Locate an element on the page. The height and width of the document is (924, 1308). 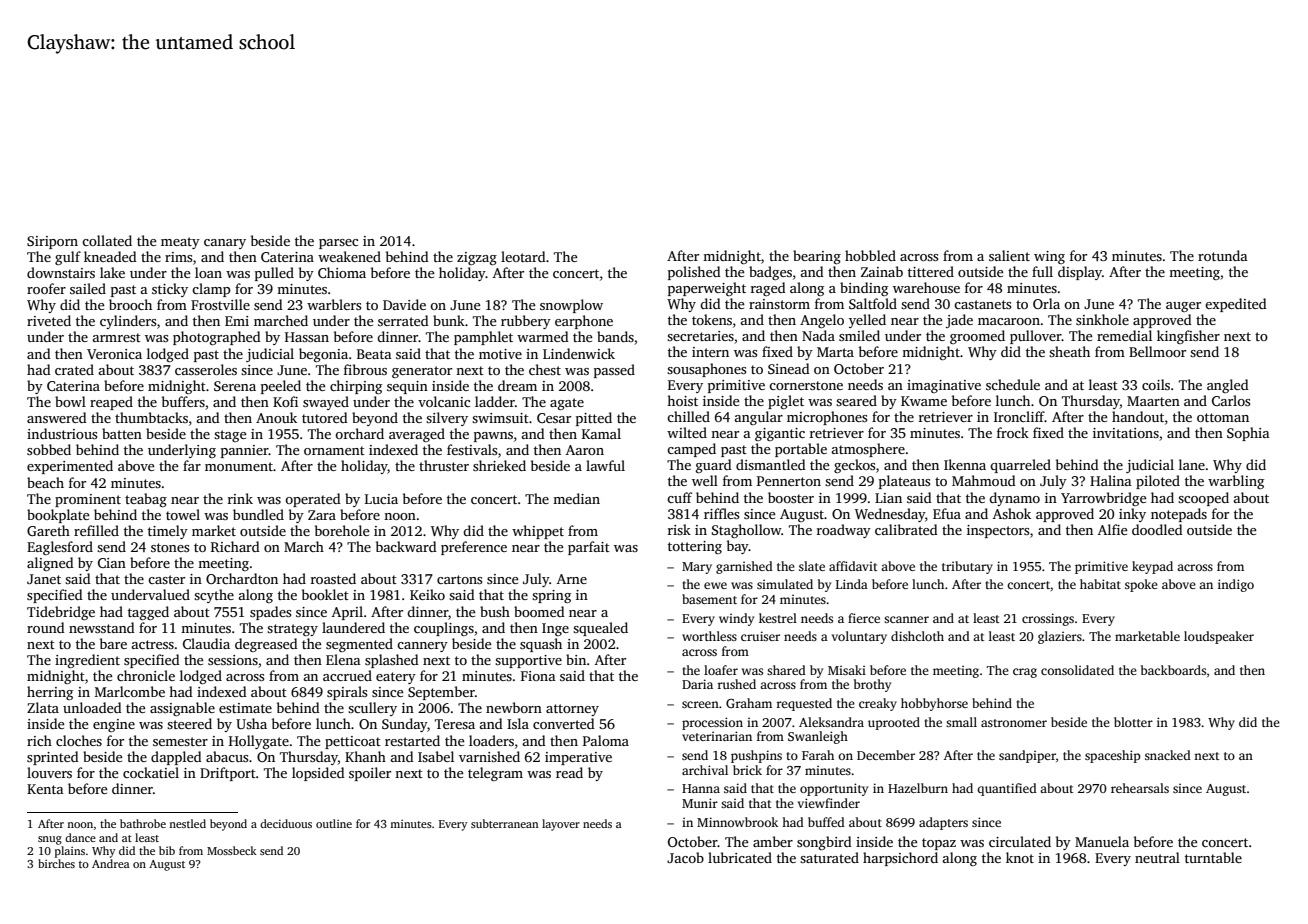
angular is located at coordinates (759, 418).
